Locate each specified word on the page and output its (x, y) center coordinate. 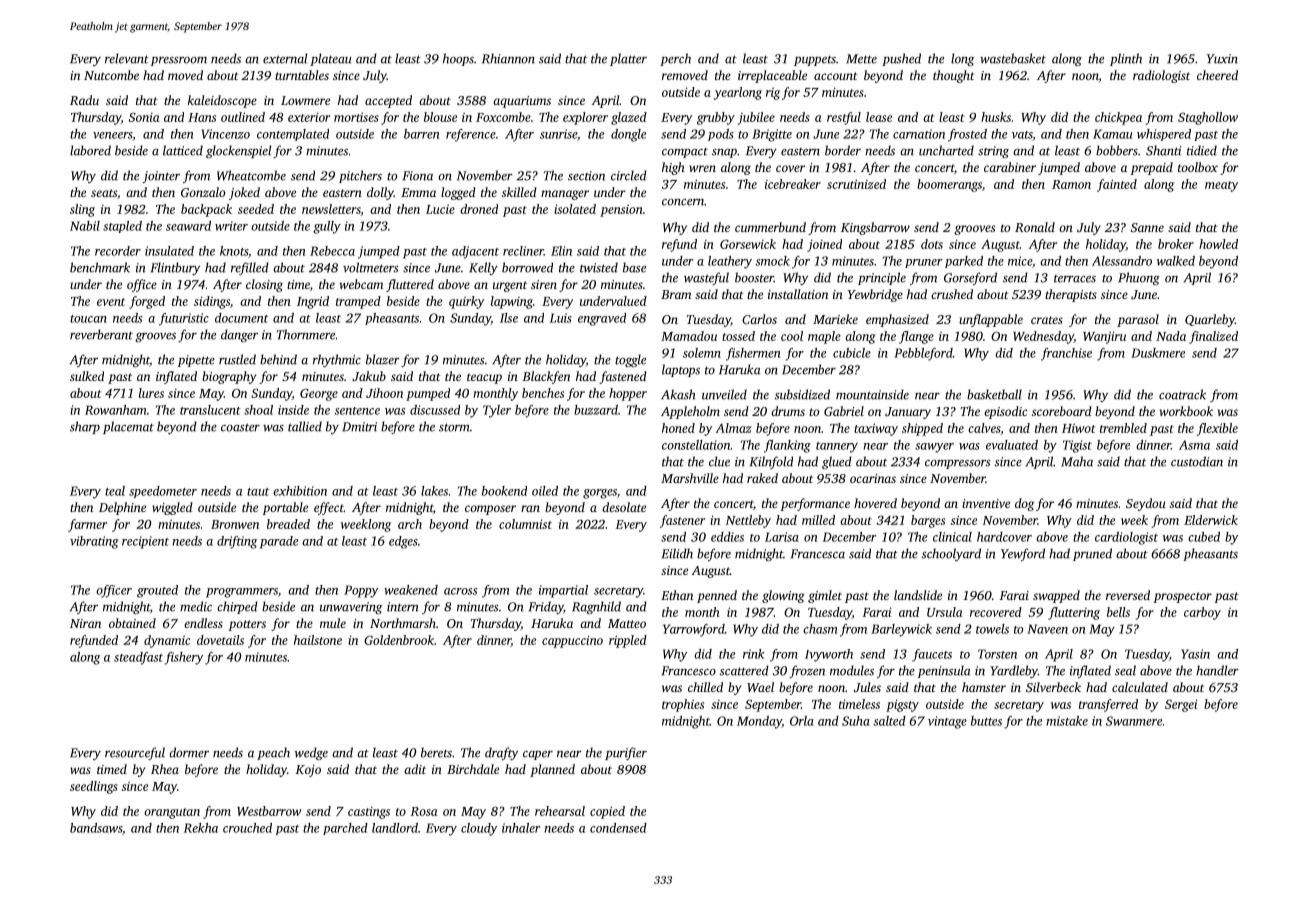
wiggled (172, 508)
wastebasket (1013, 58)
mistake (1067, 721)
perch (675, 59)
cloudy (479, 829)
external (285, 58)
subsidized (802, 394)
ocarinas (873, 478)
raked (762, 478)
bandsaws (96, 828)
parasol (1138, 320)
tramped (358, 302)
